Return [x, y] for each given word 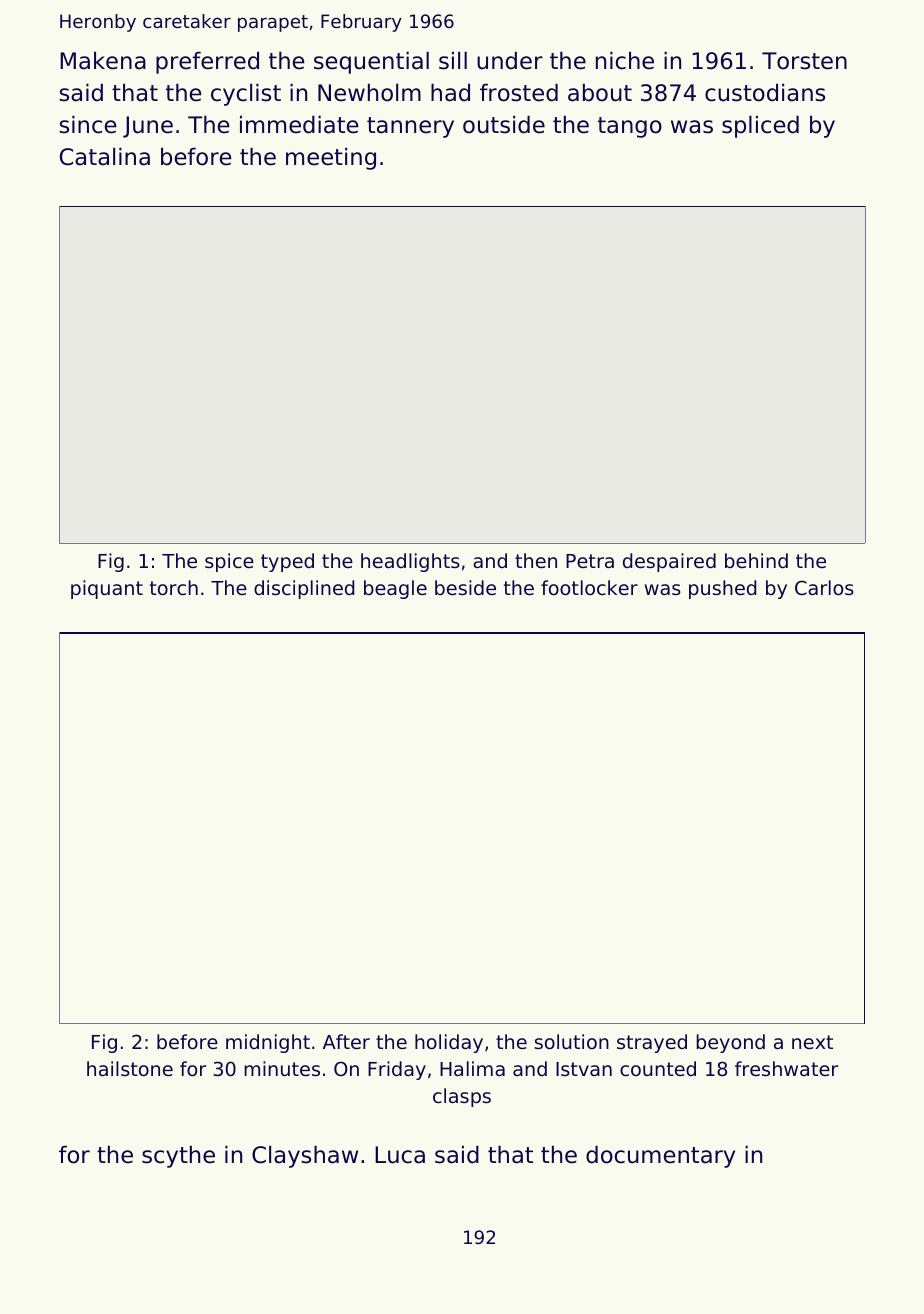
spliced [760, 126]
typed [287, 562]
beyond [730, 1043]
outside [504, 124]
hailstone [130, 1068]
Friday [397, 1070]
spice [229, 562]
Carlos [824, 587]
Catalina [105, 156]
